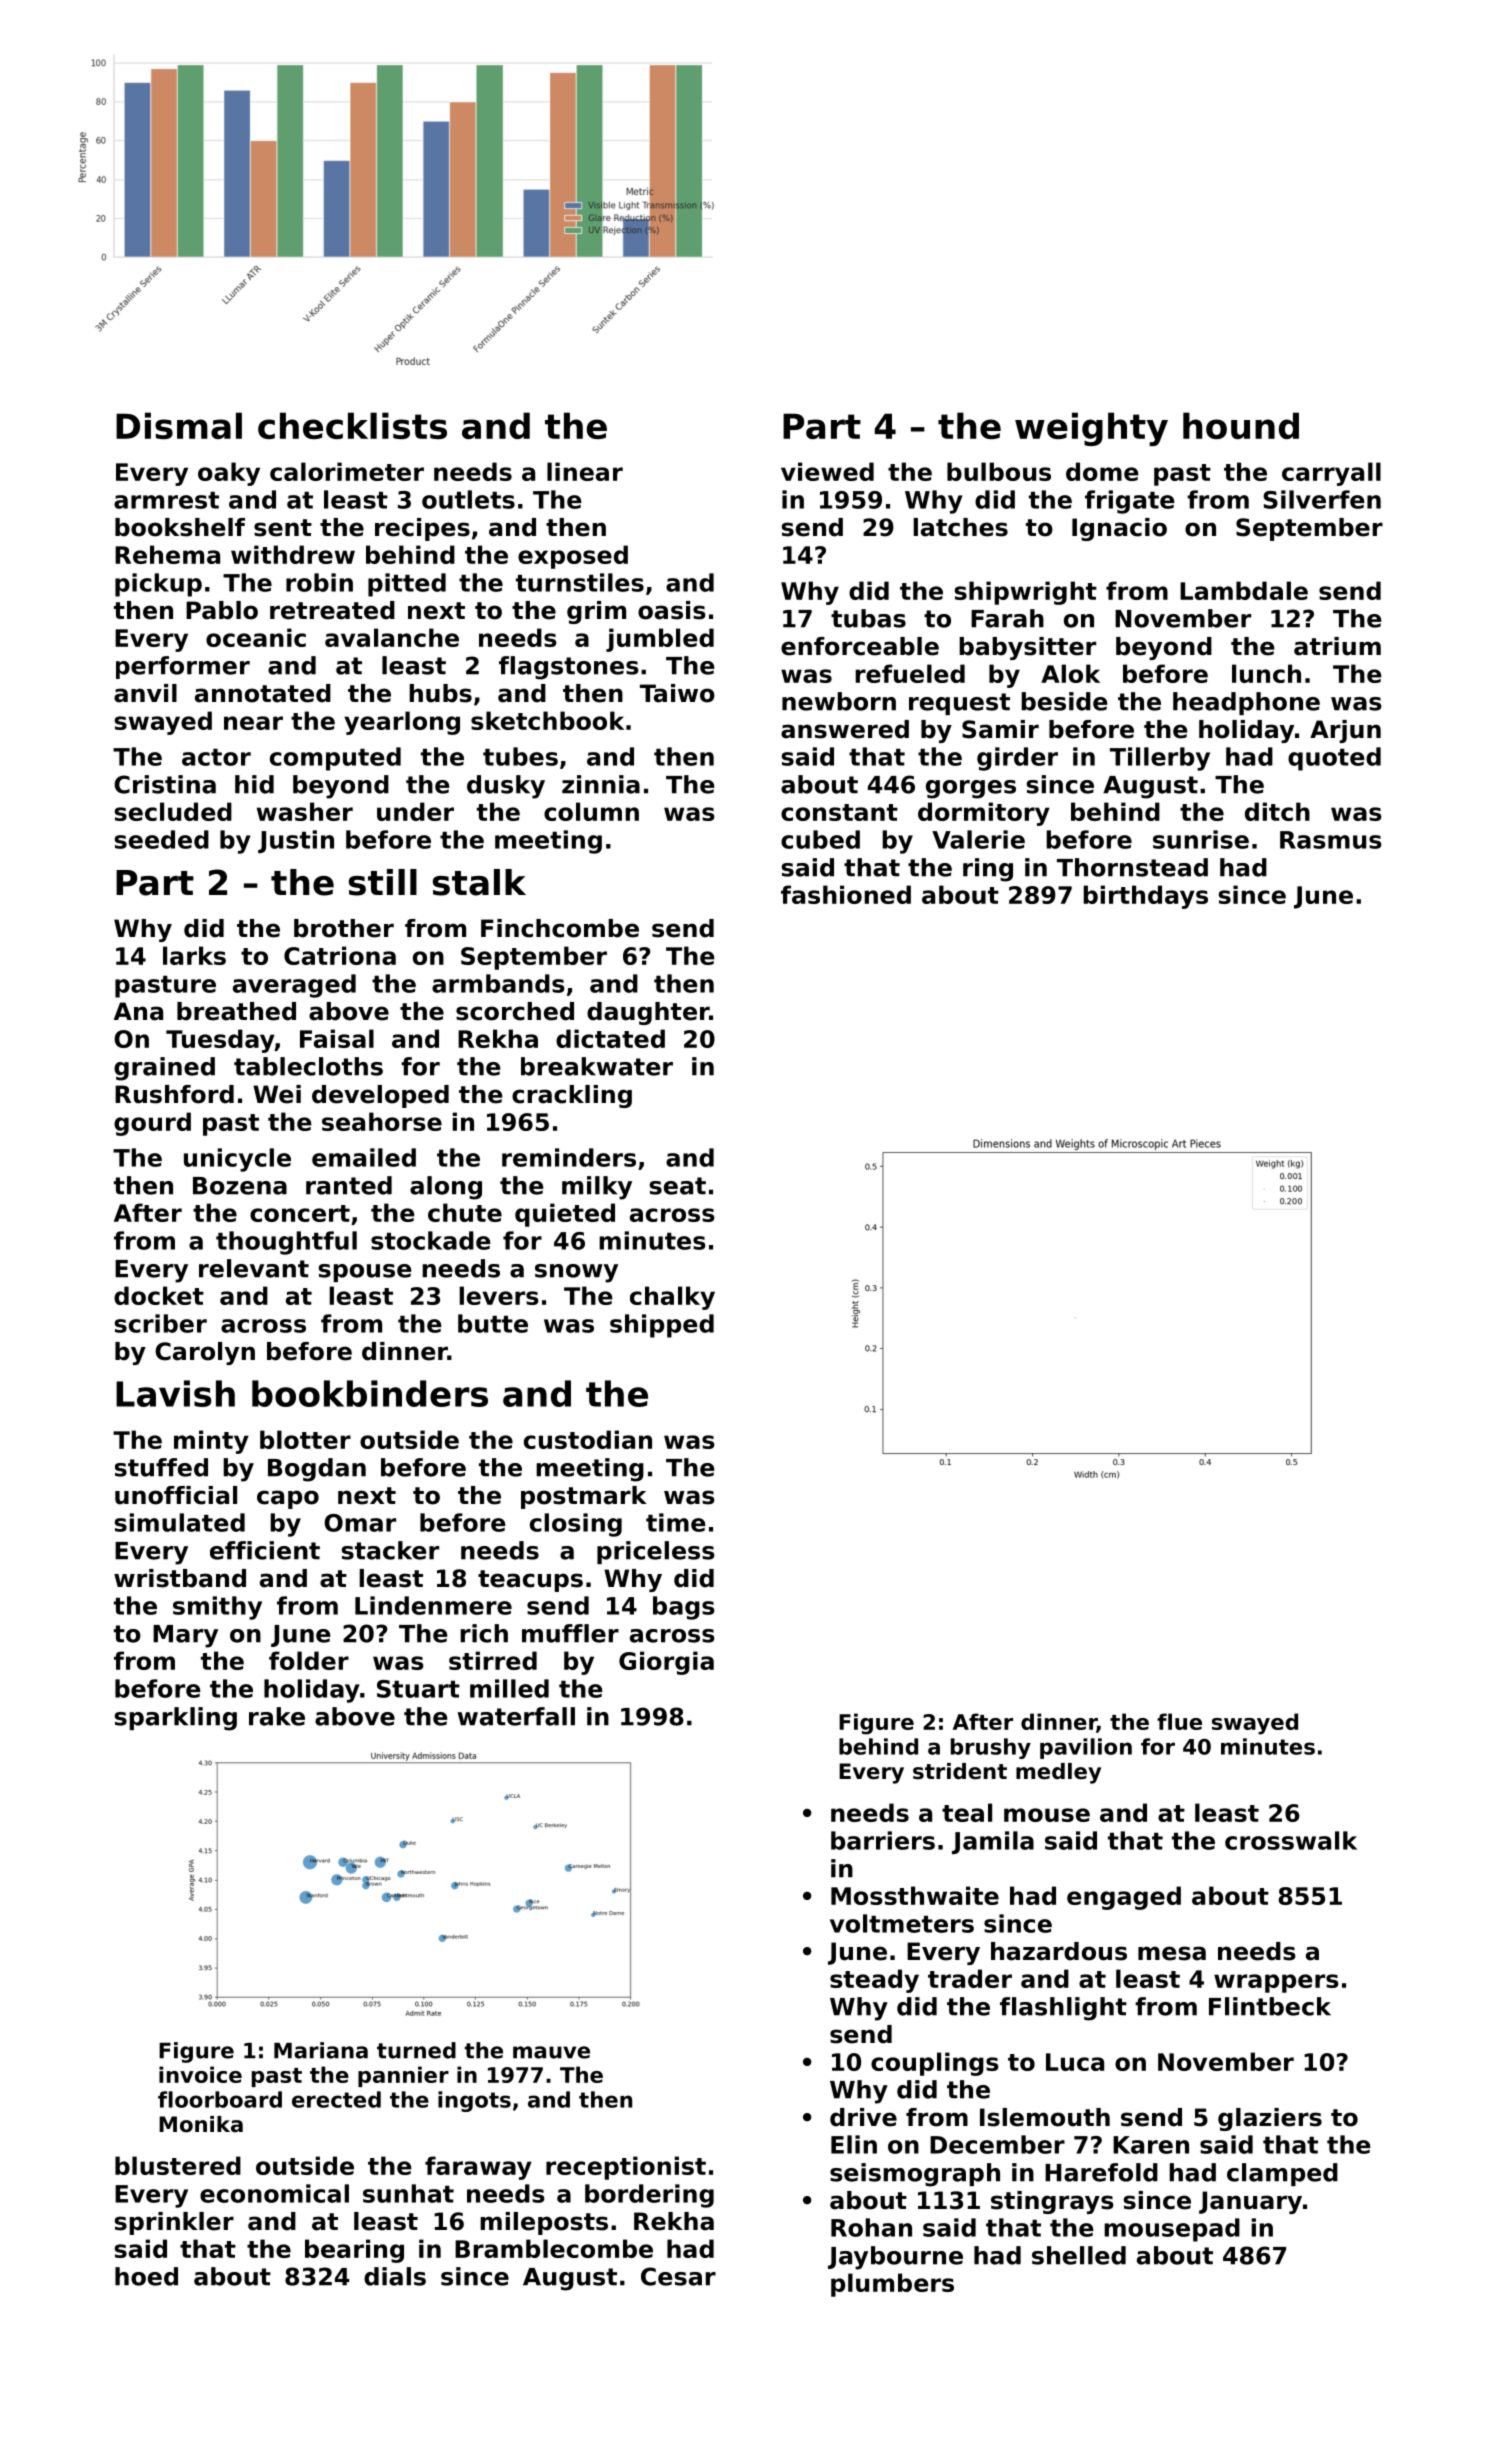 This screenshot has height=2464, width=1496. Describe the element at coordinates (1179, 1721) in the screenshot. I see `flue` at that location.
